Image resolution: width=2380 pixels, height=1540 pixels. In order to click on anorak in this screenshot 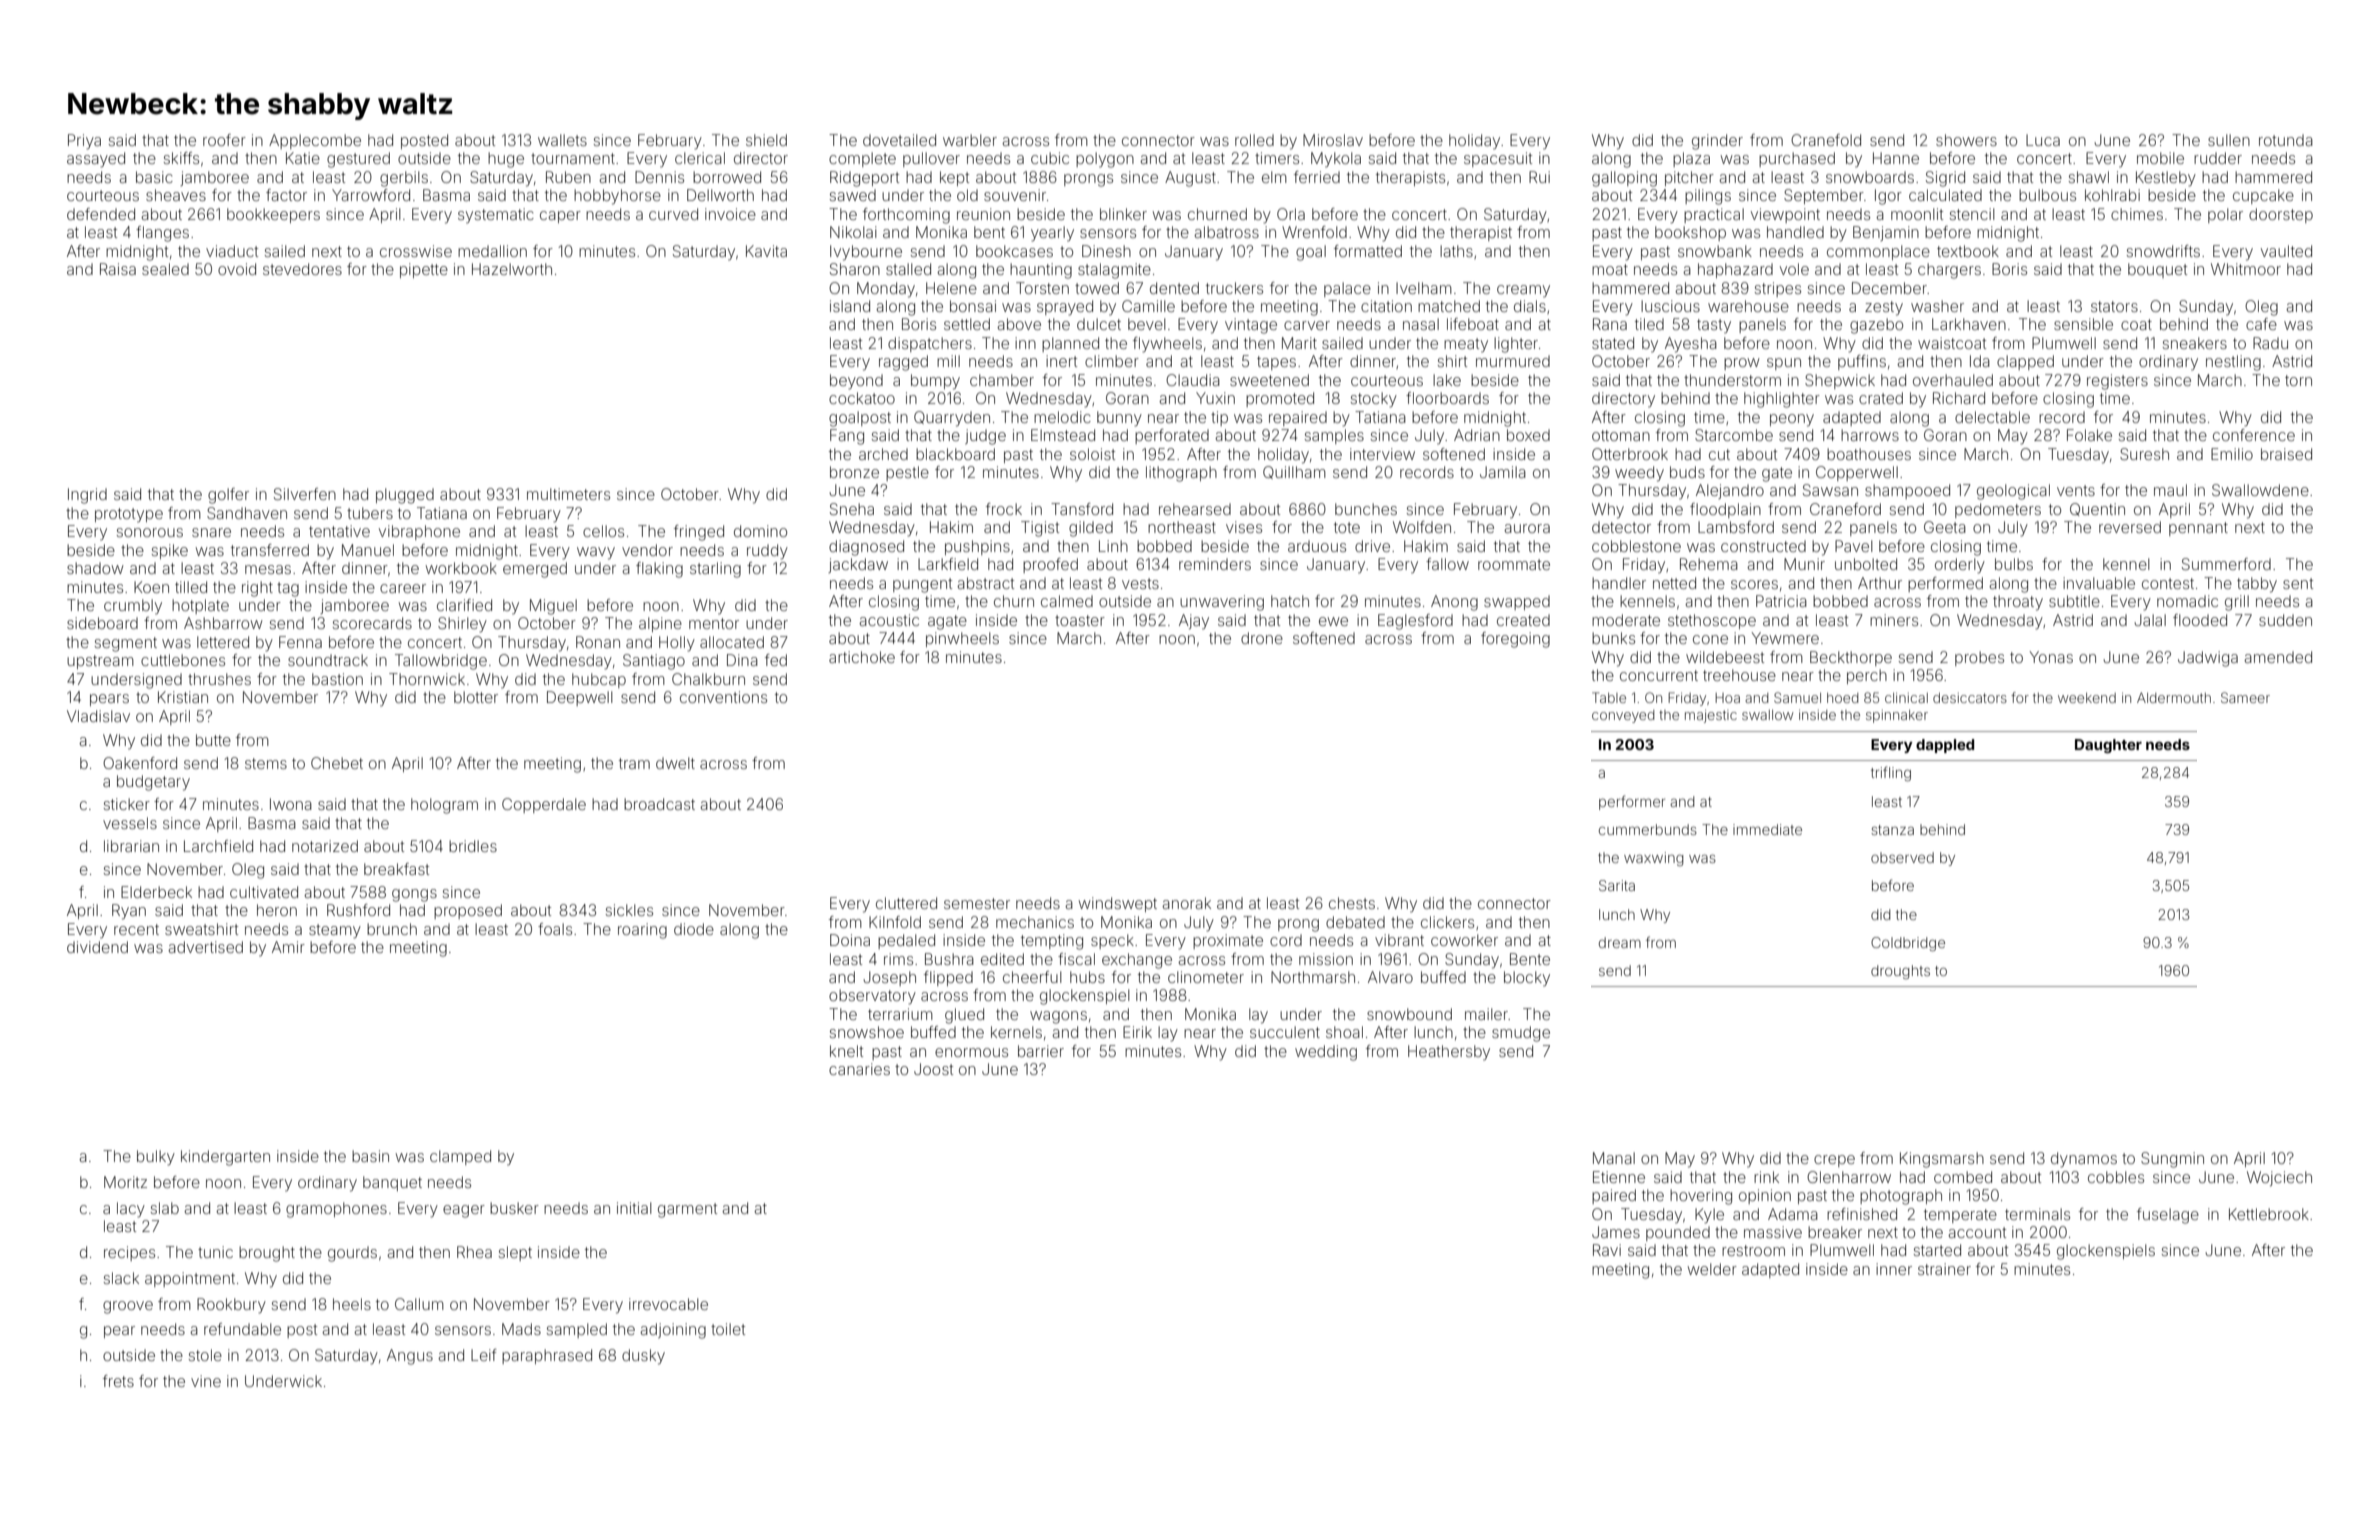, I will do `click(1186, 903)`.
